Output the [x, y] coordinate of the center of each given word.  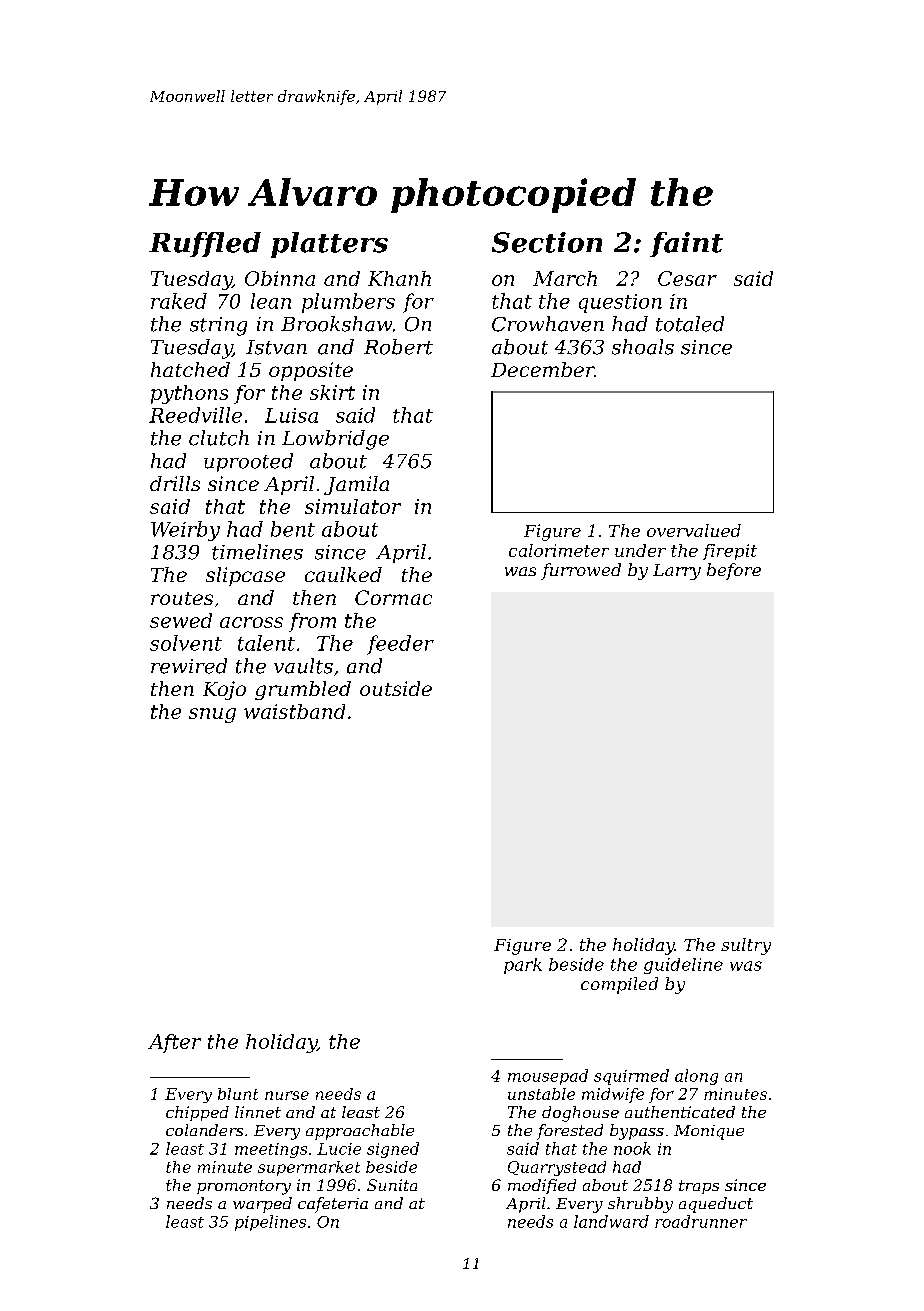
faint [686, 244]
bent [293, 529]
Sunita [392, 1185]
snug [212, 715]
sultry [746, 946]
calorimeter [559, 550]
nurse [287, 1095]
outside [396, 688]
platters [329, 245]
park [523, 966]
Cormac [393, 597]
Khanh [399, 278]
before [734, 571]
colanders [204, 1130]
